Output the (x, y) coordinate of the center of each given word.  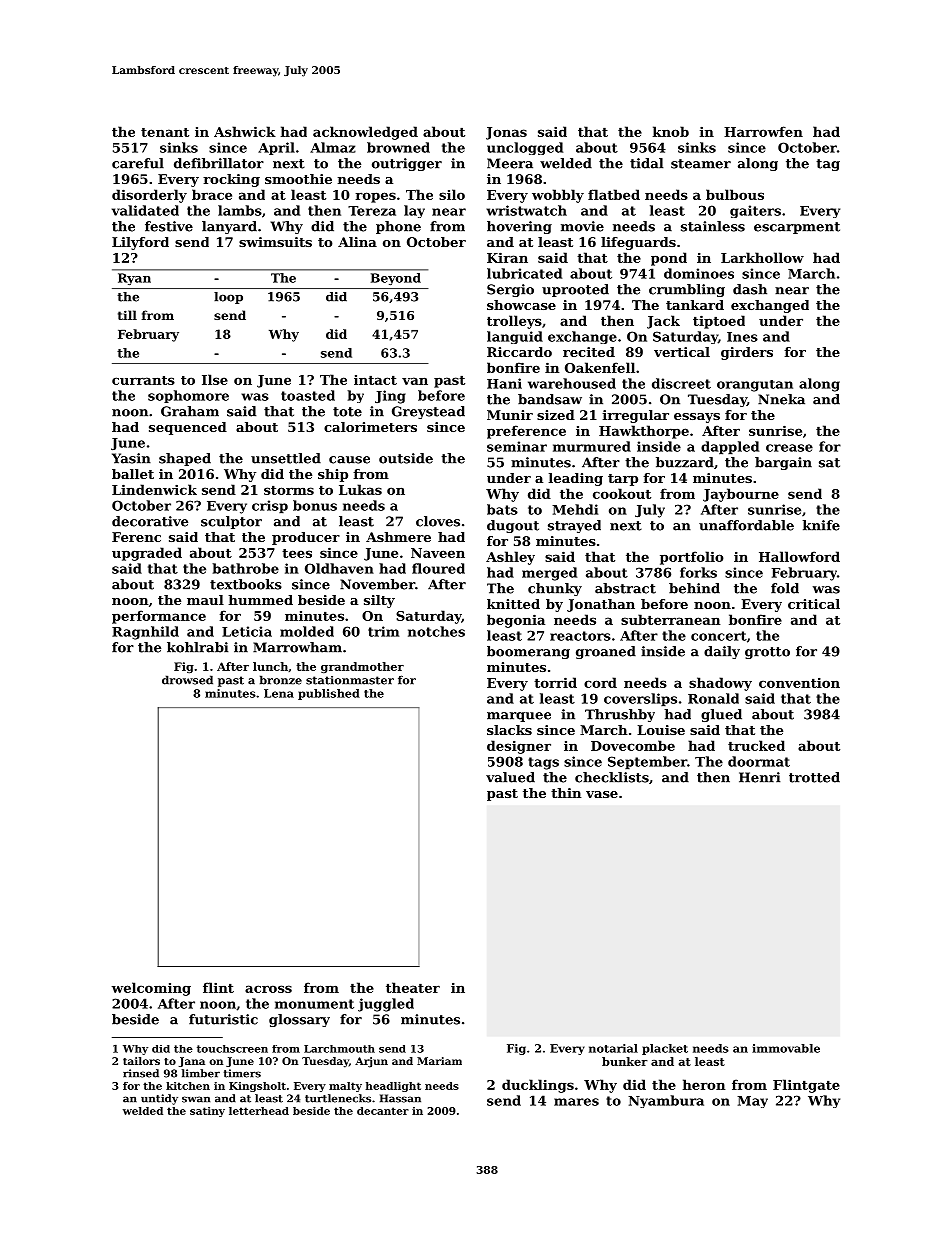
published (329, 694)
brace (212, 194)
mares (576, 1102)
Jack (663, 322)
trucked (756, 745)
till (127, 315)
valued (510, 777)
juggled (386, 1005)
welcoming (151, 989)
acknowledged (365, 133)
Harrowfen (763, 131)
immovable (786, 1048)
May (752, 1102)
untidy (159, 1099)
